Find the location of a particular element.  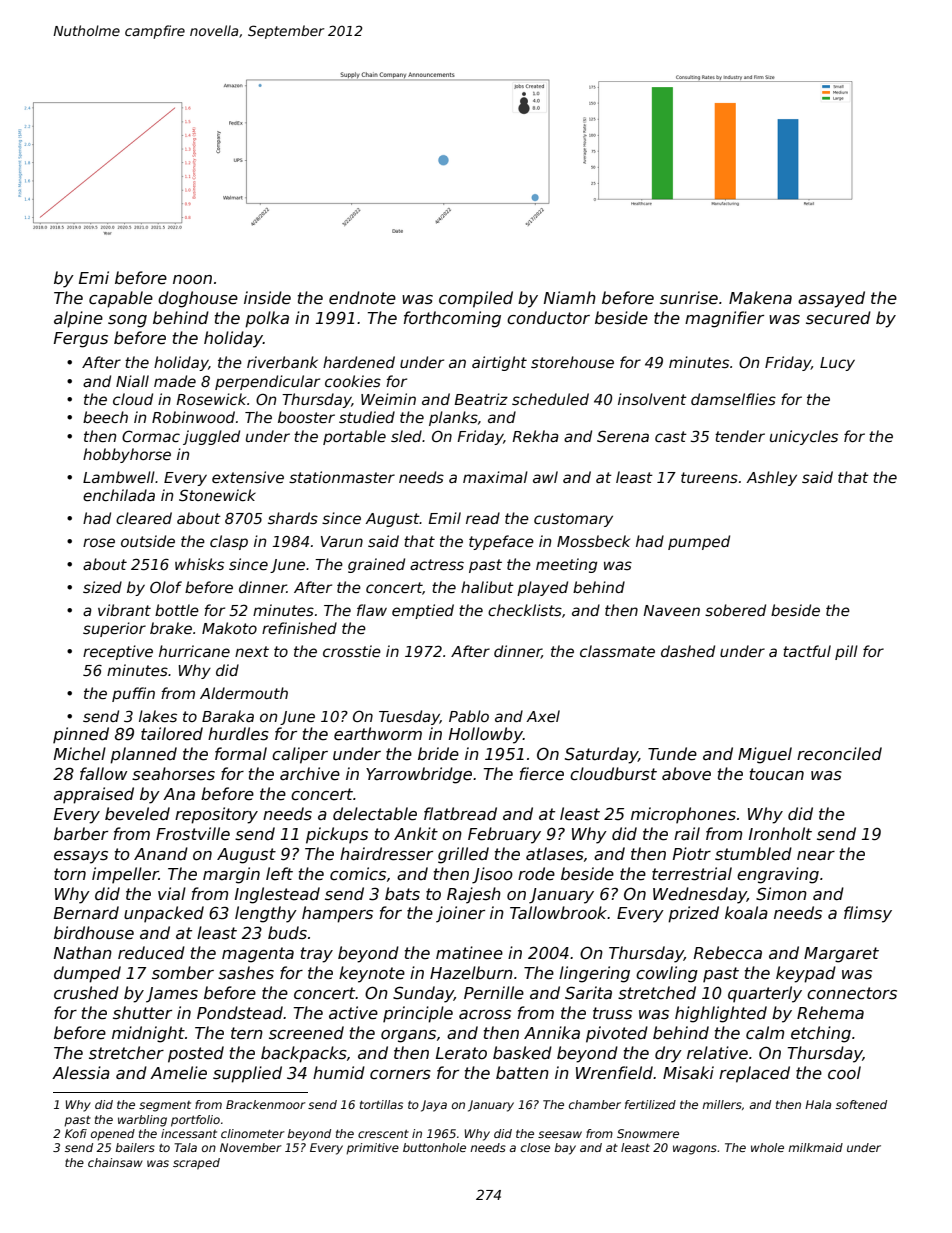

Beatriz is located at coordinates (481, 399).
